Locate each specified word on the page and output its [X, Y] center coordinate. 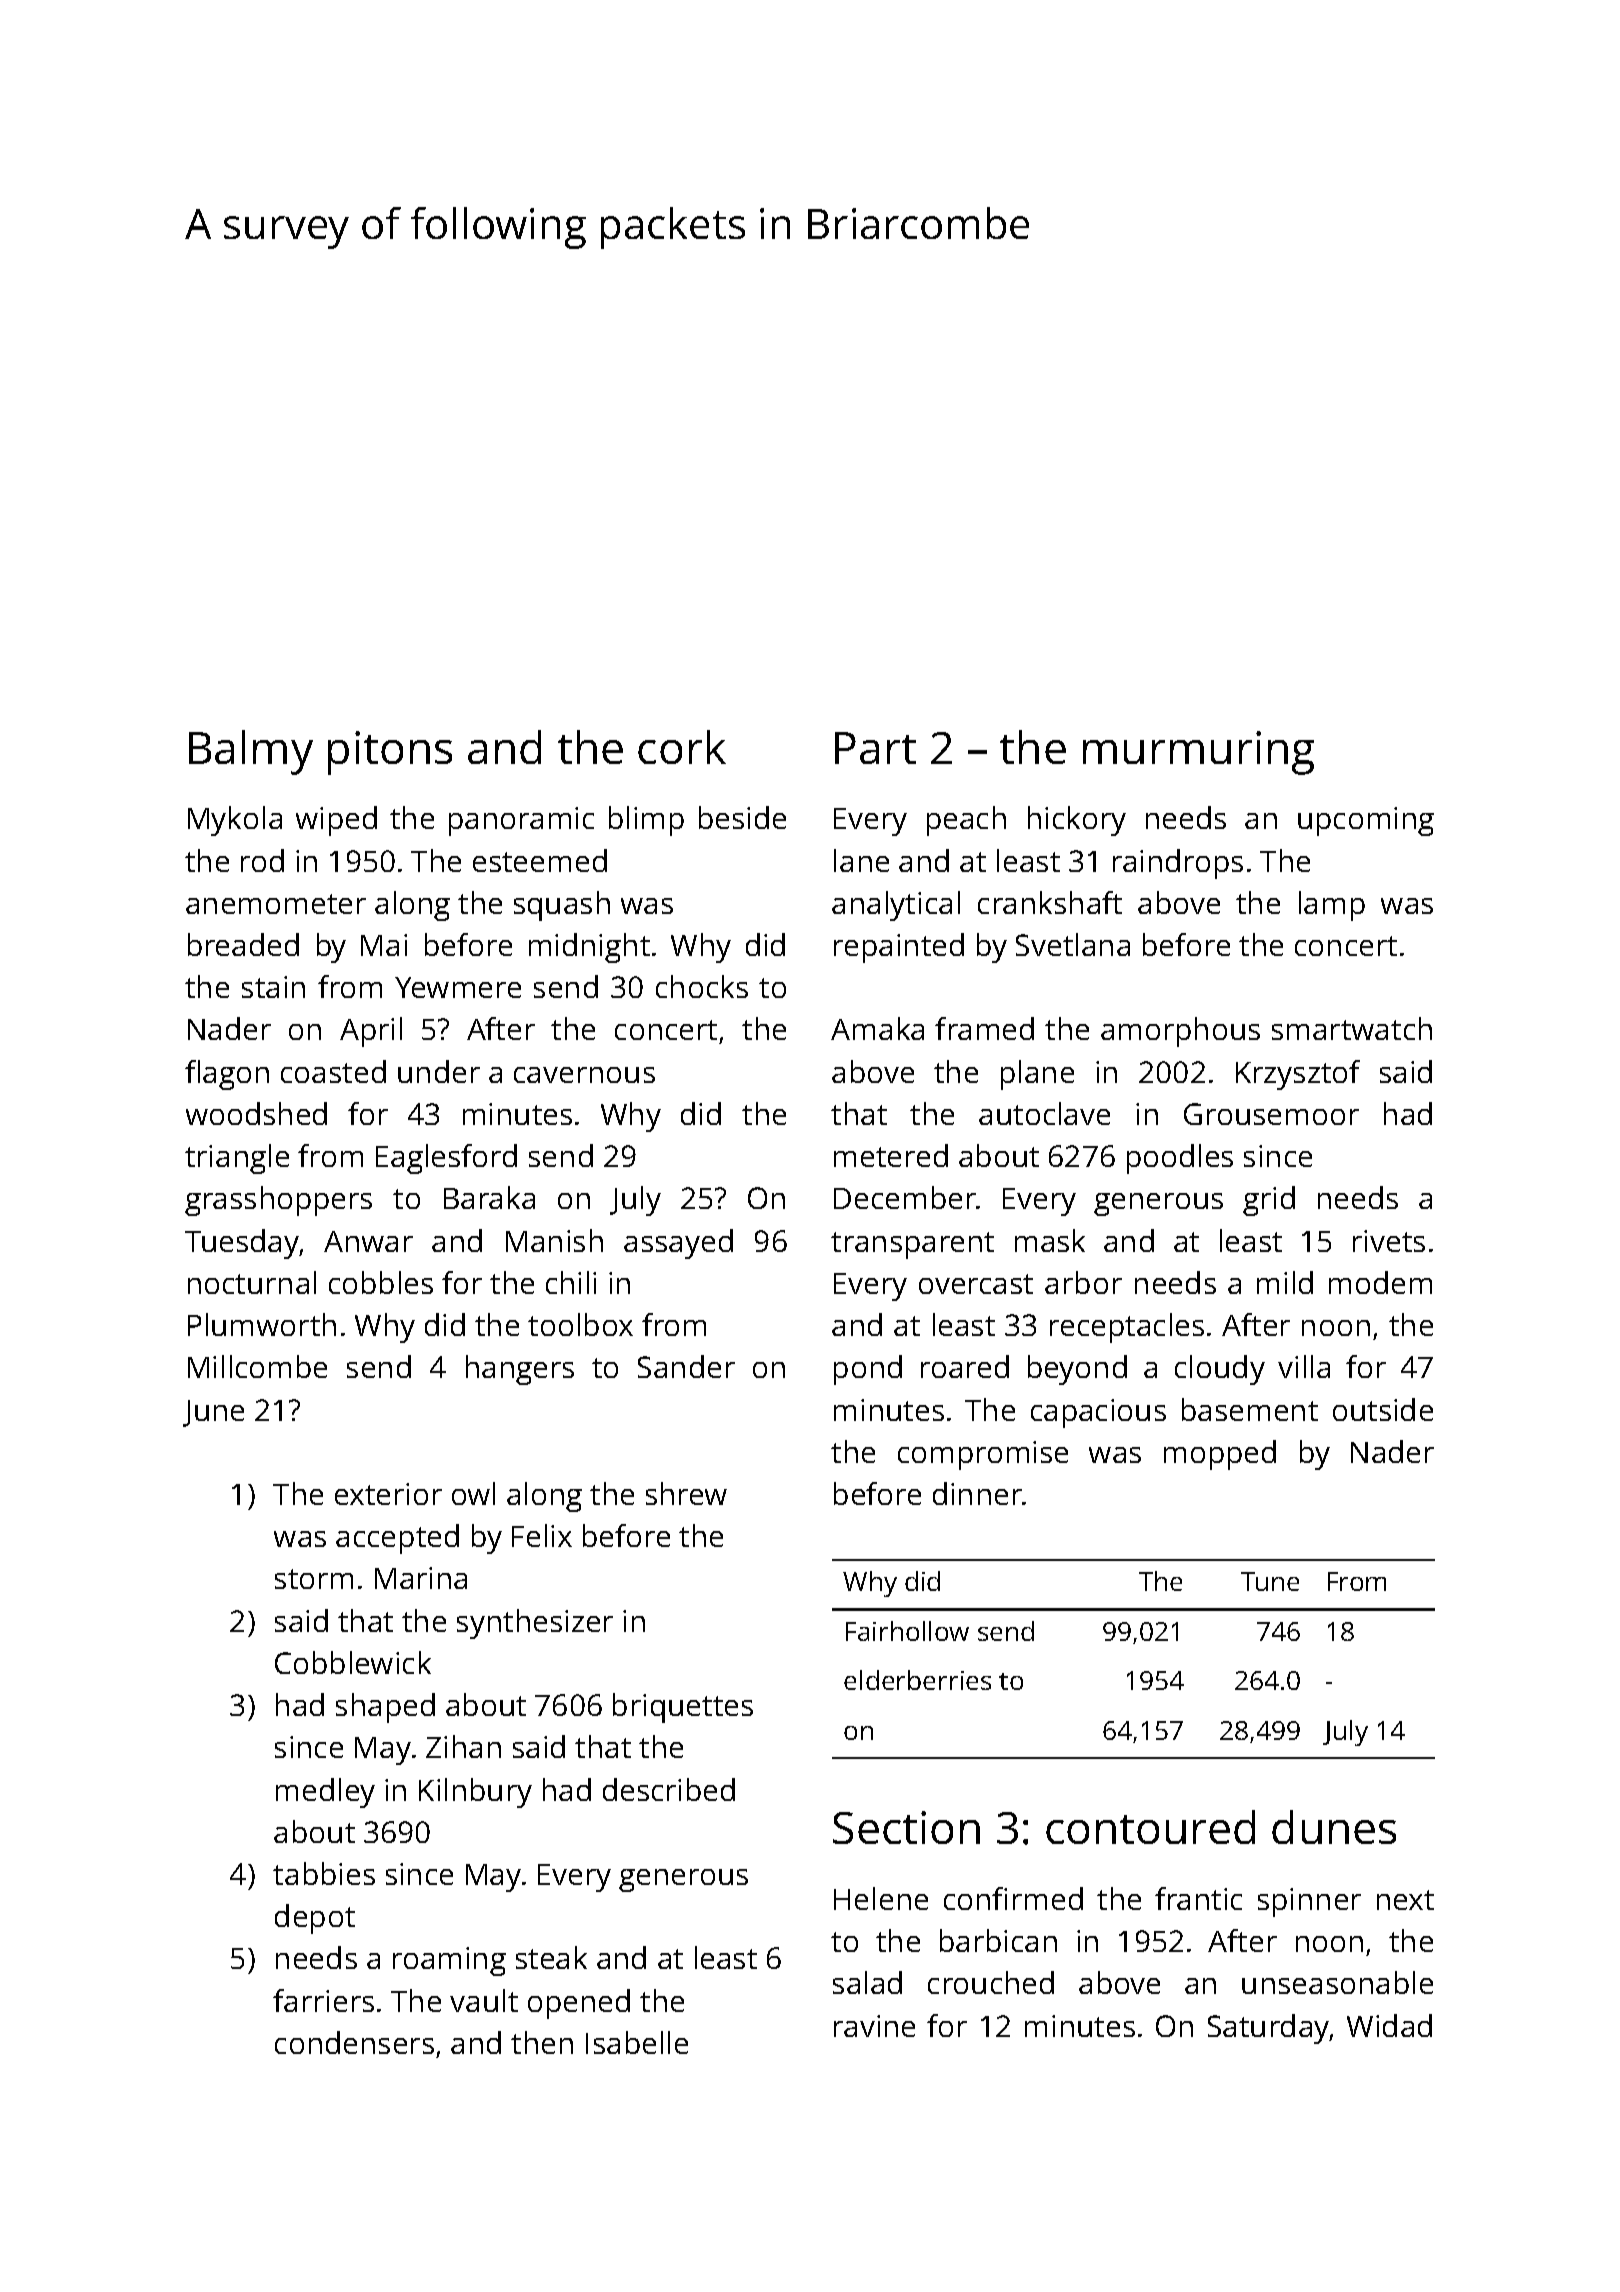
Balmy [251, 752]
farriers [323, 2000]
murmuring [1198, 753]
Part [875, 748]
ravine [874, 2026]
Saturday [1269, 2029]
